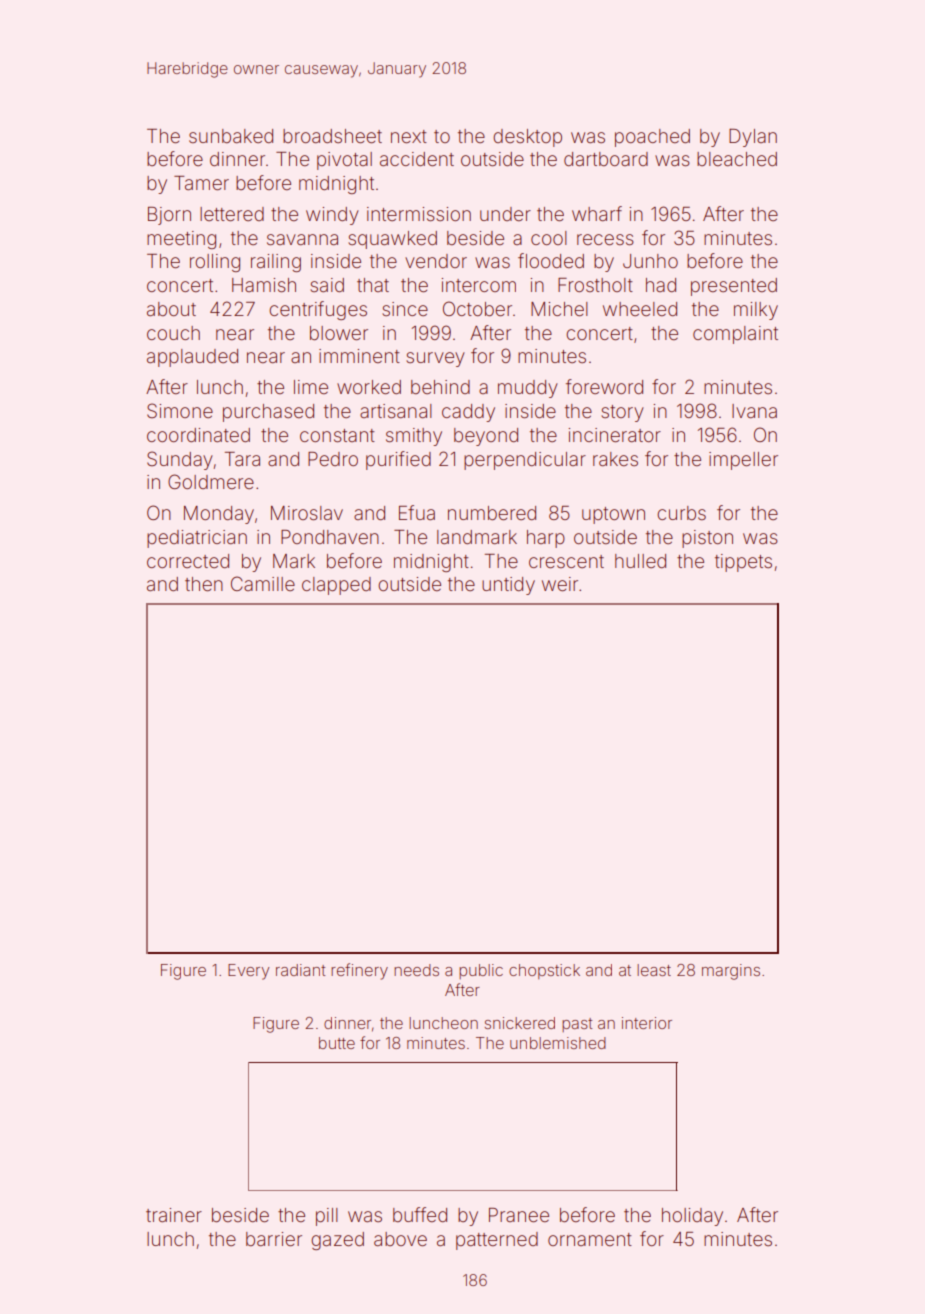 This screenshot has height=1314, width=925. Describe the element at coordinates (731, 972) in the screenshot. I see `margins` at that location.
